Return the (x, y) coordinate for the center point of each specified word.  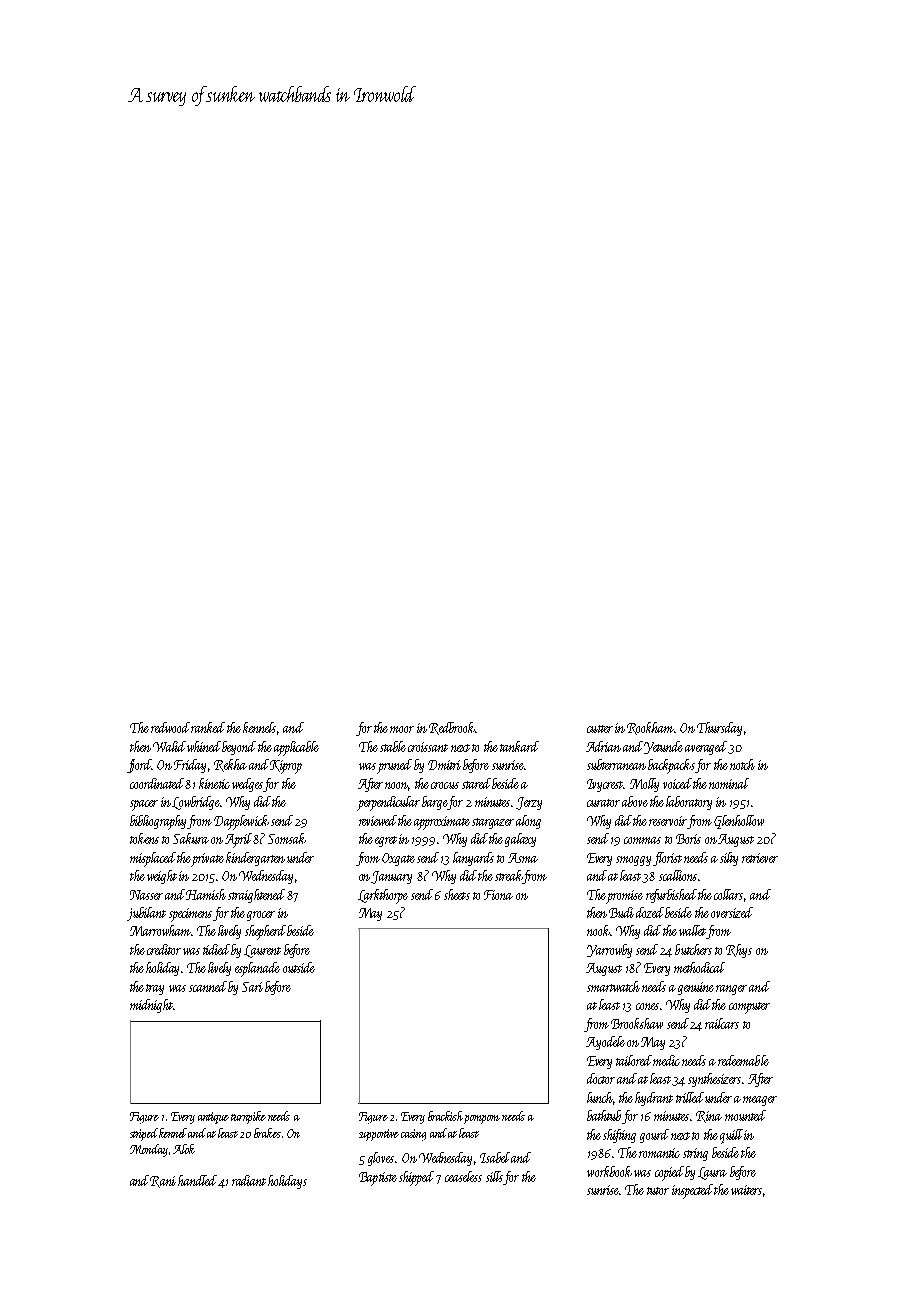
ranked (208, 727)
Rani (163, 1182)
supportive (379, 1135)
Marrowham (160, 930)
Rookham (651, 728)
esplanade (257, 969)
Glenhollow (739, 822)
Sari (252, 987)
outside (299, 967)
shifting (619, 1136)
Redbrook (452, 728)
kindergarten (255, 859)
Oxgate (398, 859)
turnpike (248, 1117)
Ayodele (605, 1043)
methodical (699, 967)
